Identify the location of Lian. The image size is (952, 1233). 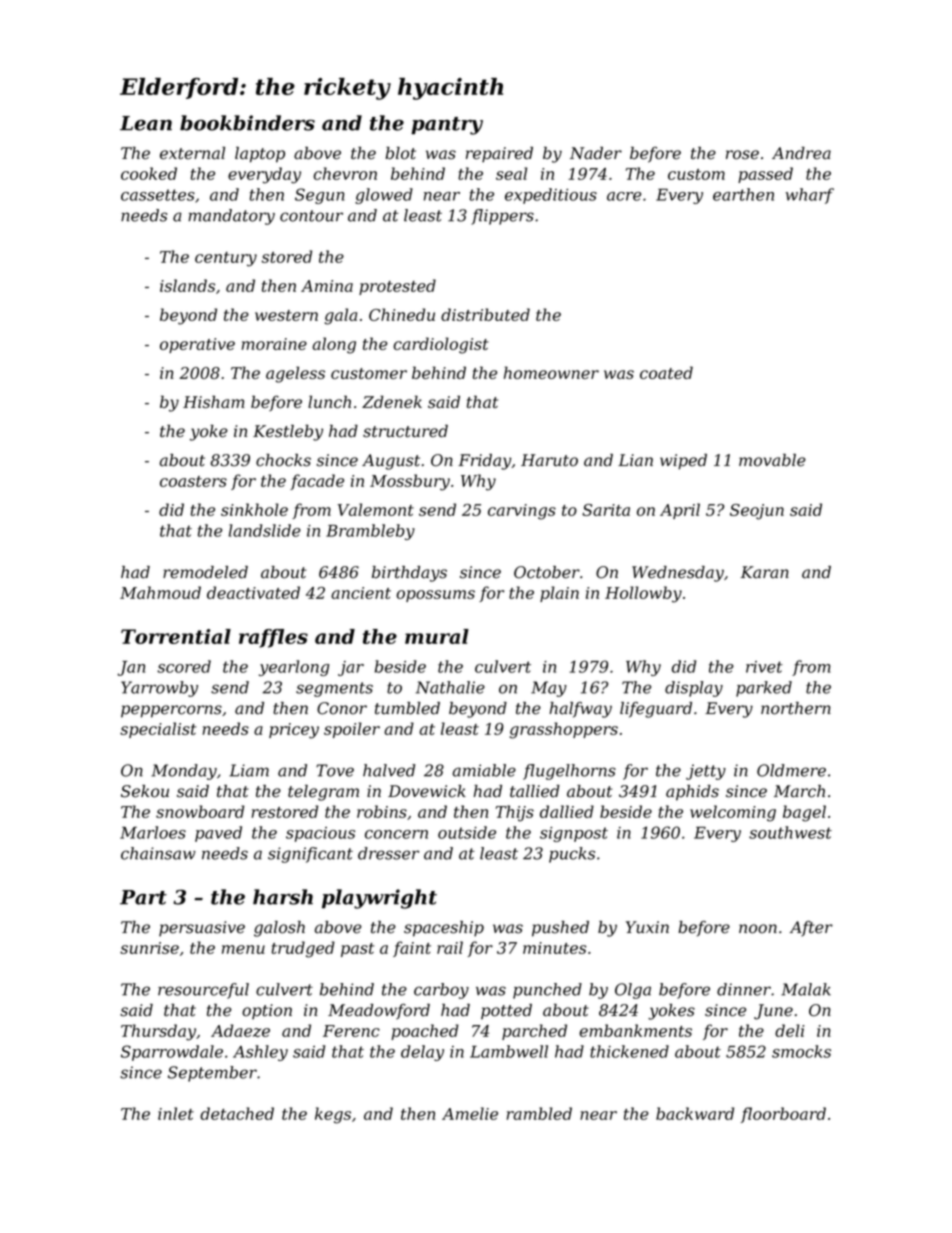
(635, 460).
